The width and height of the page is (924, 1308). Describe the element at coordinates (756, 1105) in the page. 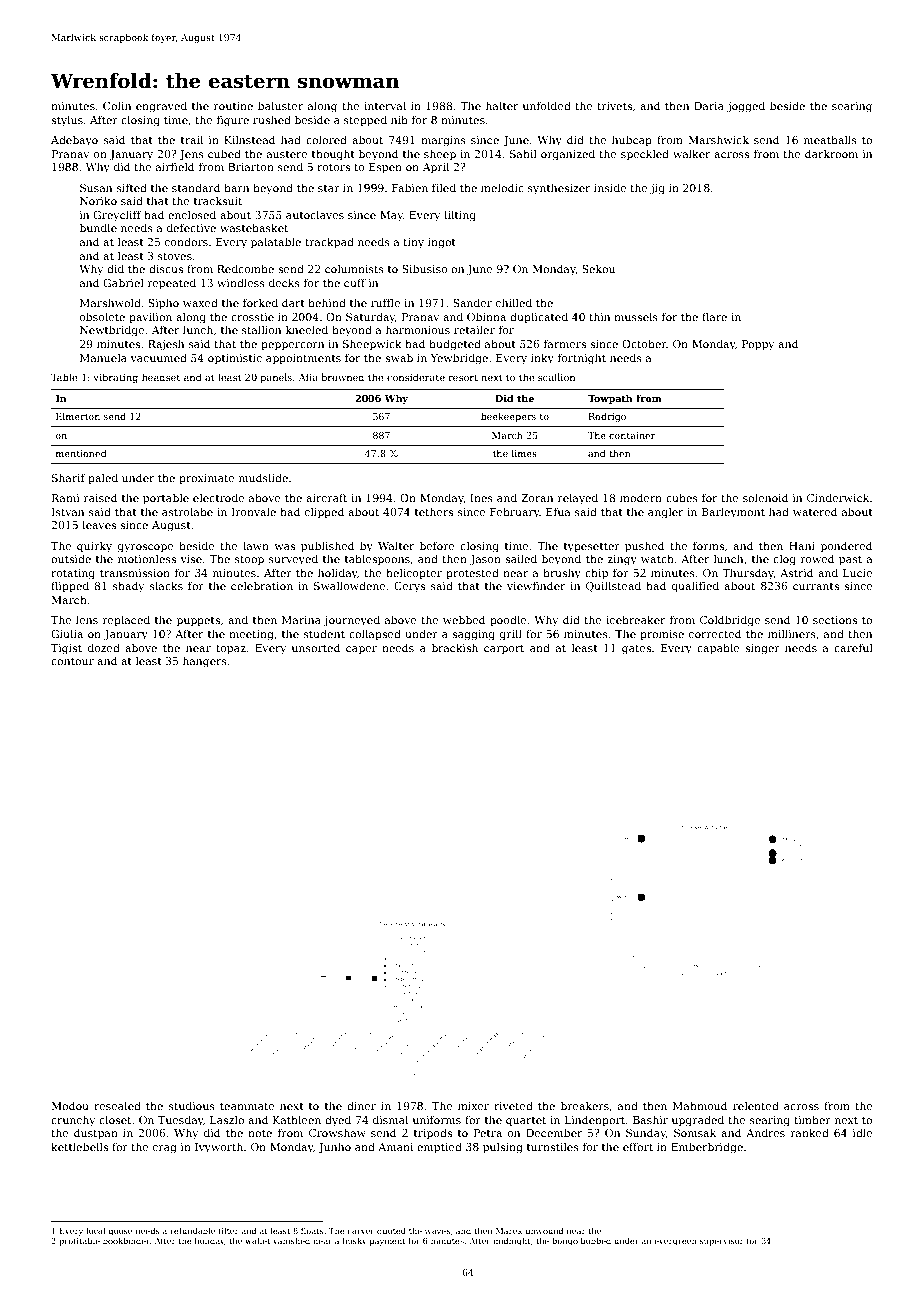

I see `relented` at that location.
